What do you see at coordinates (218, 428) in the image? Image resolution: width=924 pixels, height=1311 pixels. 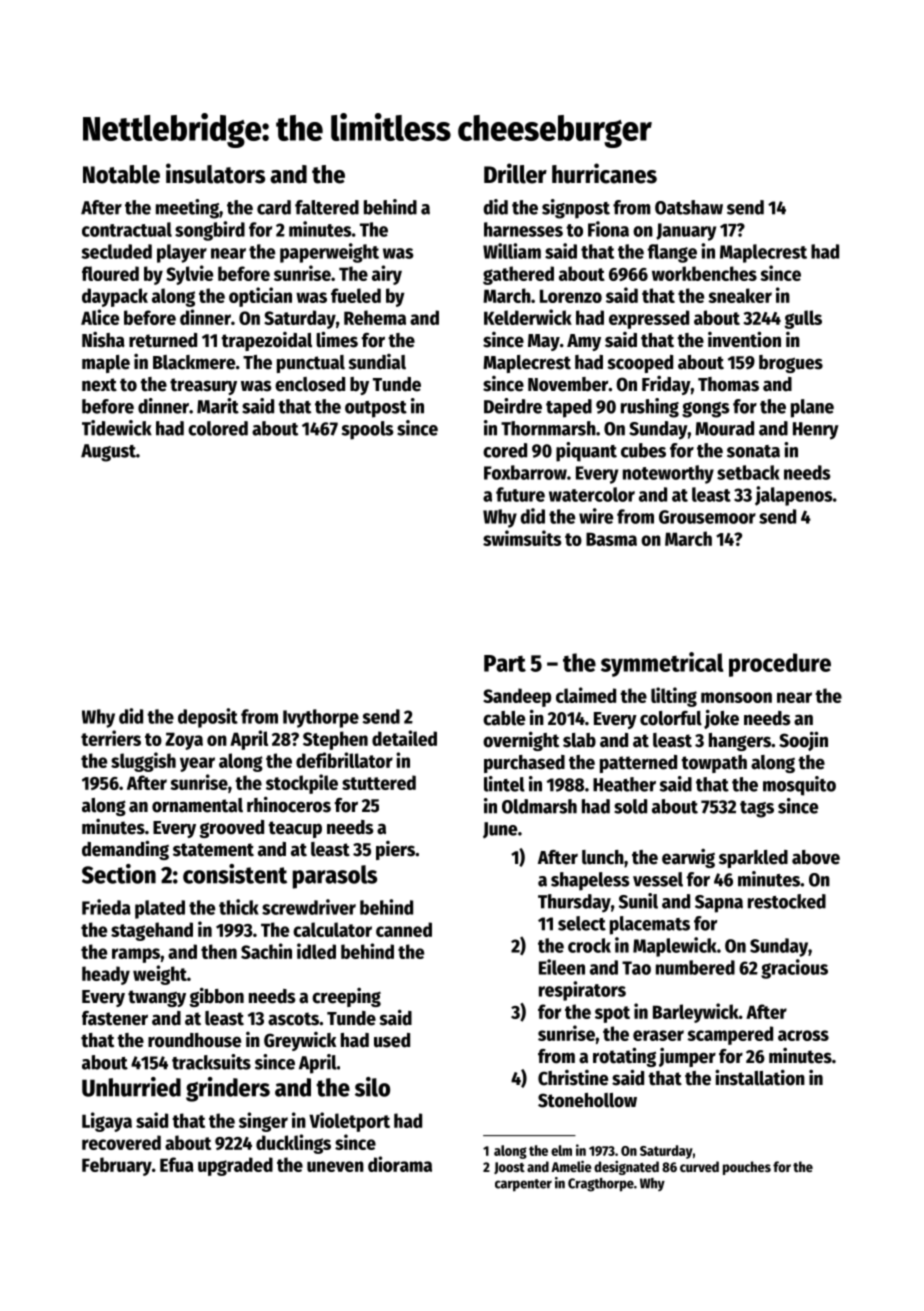 I see `colored` at bounding box center [218, 428].
